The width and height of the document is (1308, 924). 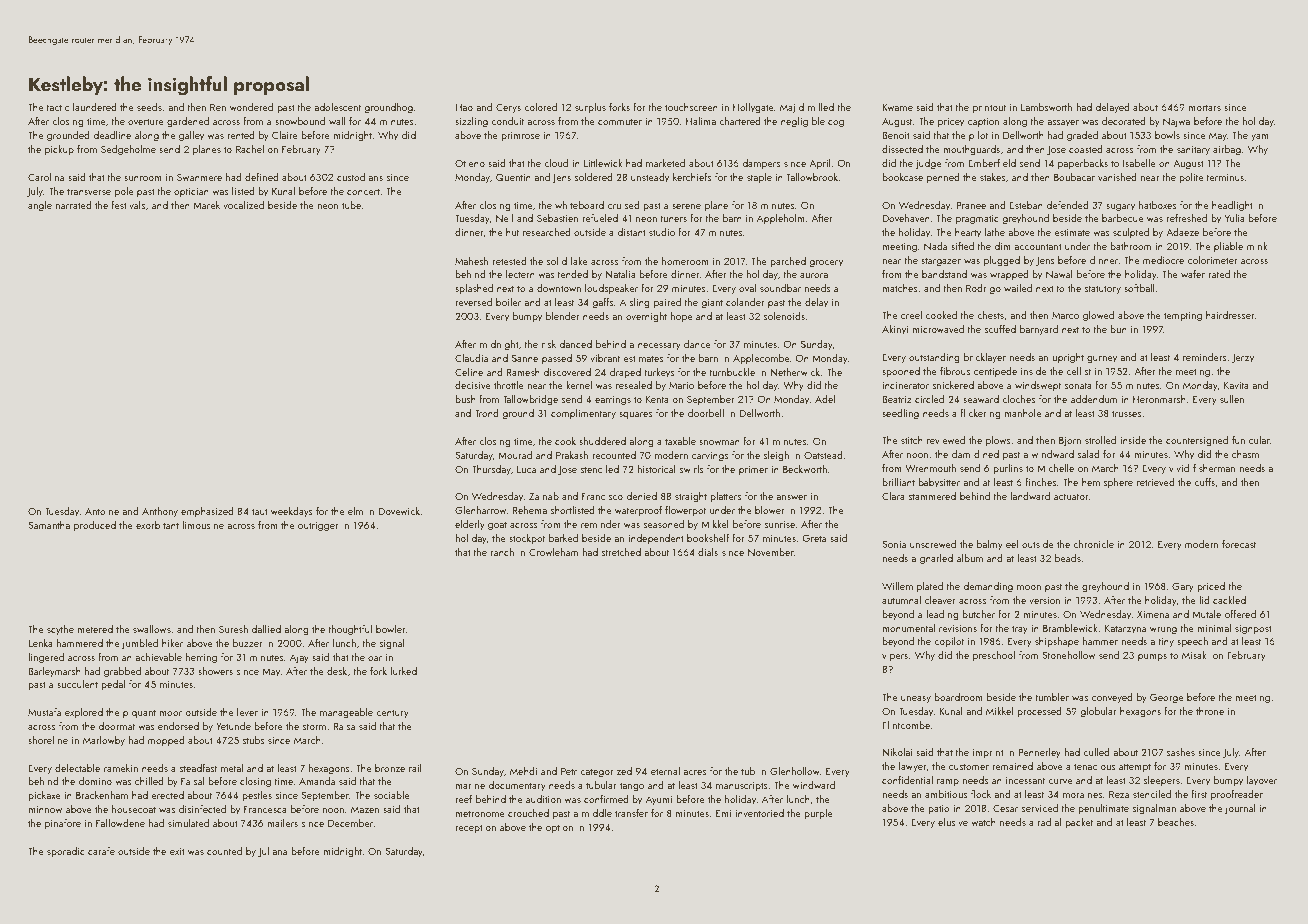 What do you see at coordinates (40, 206) in the document?
I see `angle` at bounding box center [40, 206].
